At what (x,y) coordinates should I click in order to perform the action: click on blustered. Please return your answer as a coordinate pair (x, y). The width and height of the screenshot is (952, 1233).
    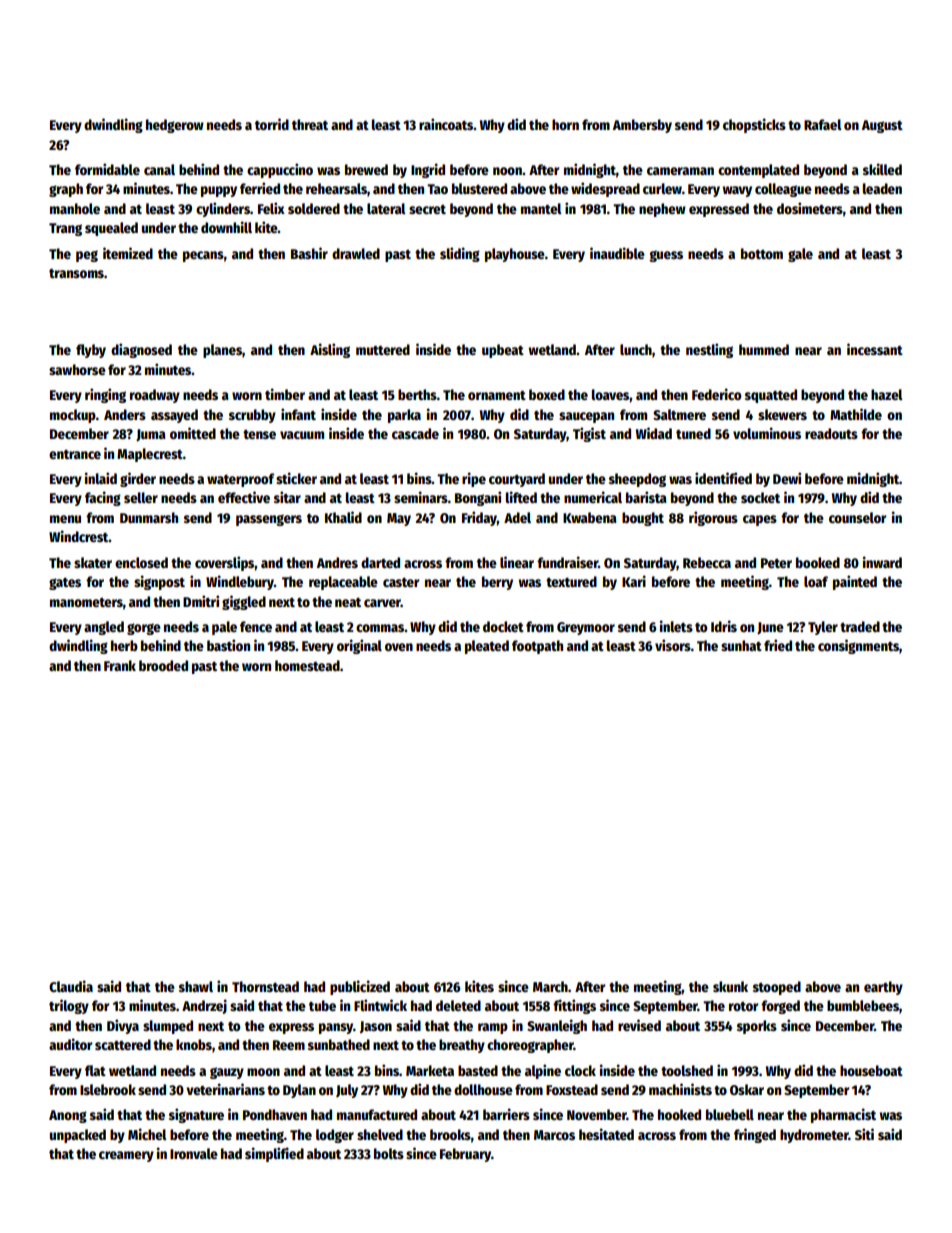
    Looking at the image, I should click on (479, 188).
